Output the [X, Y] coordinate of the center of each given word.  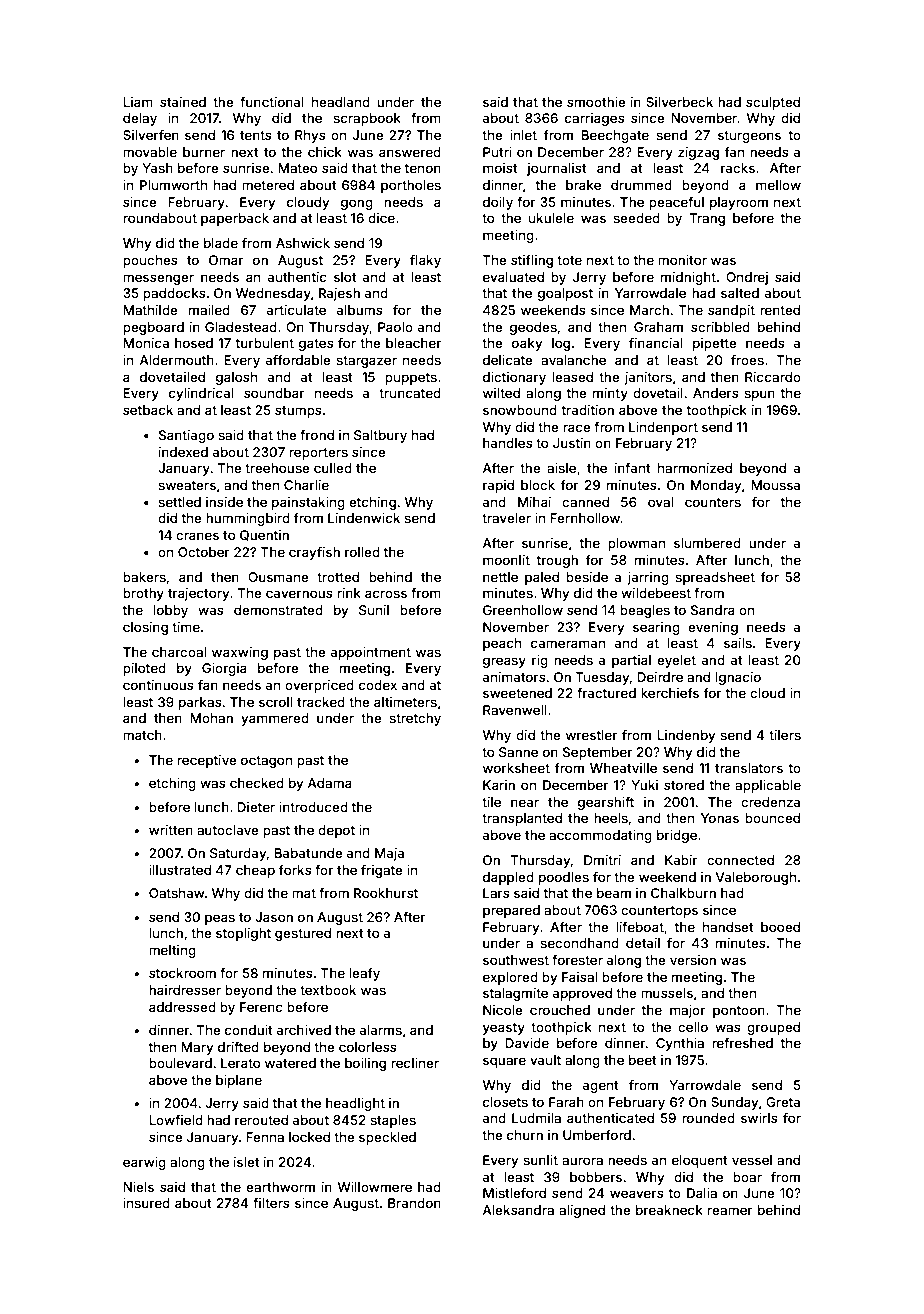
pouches [150, 261]
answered [410, 152]
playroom [739, 203]
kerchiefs [670, 693]
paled [542, 578]
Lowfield [176, 1120]
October [204, 552]
